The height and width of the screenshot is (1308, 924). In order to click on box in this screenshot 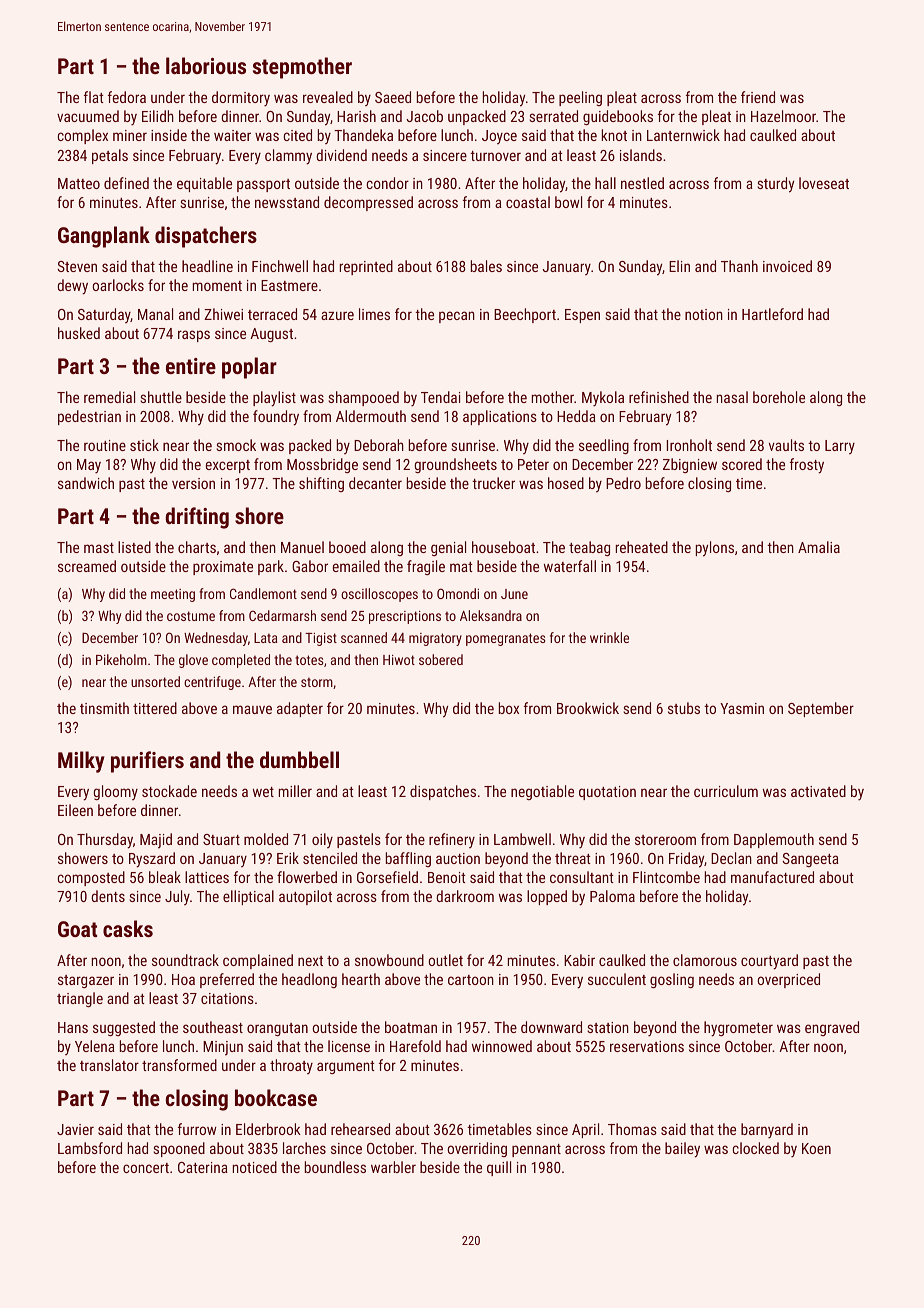, I will do `click(509, 708)`.
